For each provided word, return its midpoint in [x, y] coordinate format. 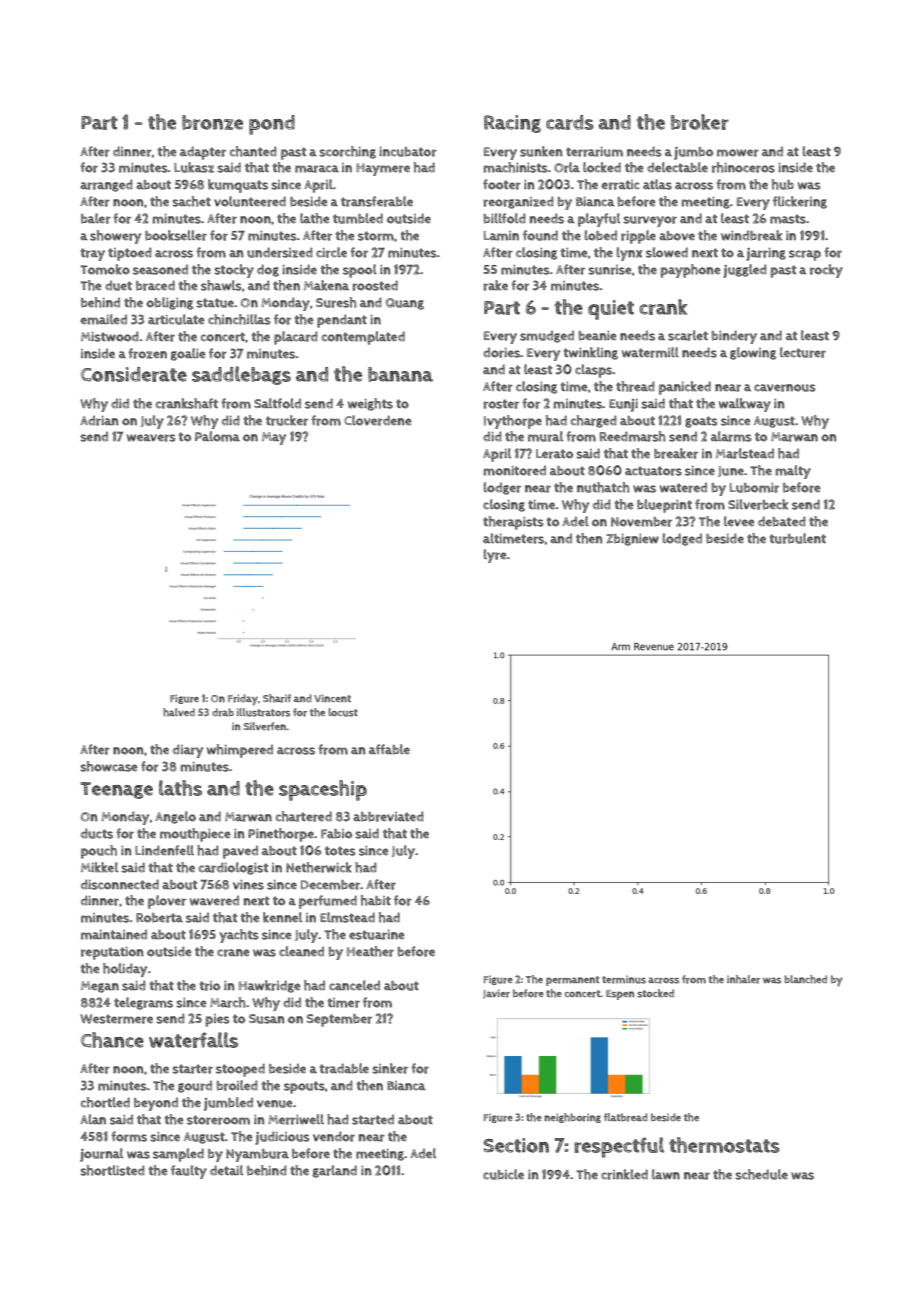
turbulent [798, 538]
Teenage [116, 790]
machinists [515, 167]
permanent [572, 981]
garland [335, 1171]
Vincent [332, 698]
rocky [826, 271]
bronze [212, 122]
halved [179, 712]
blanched [805, 979]
